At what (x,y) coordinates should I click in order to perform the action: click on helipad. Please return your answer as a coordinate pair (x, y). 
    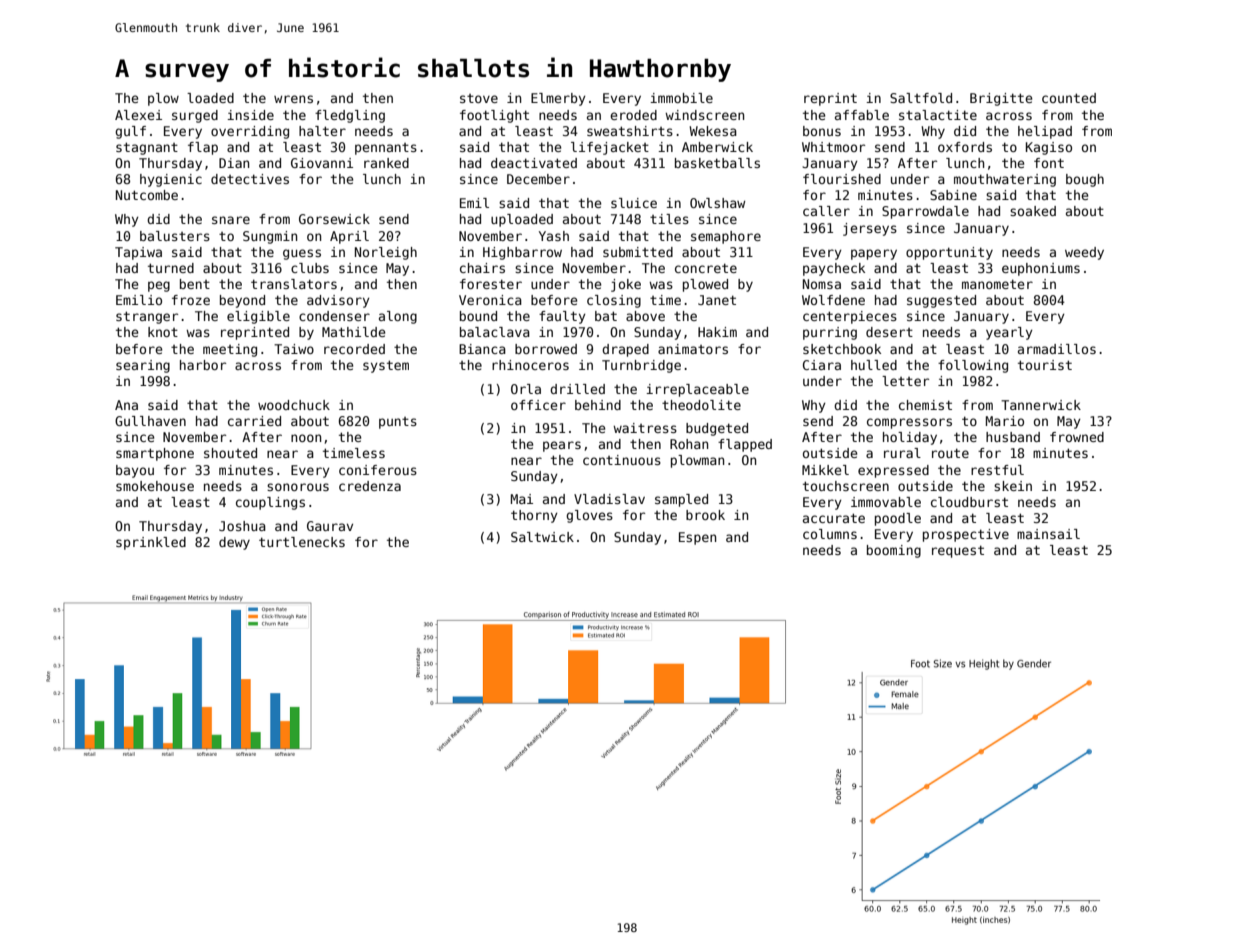
    Looking at the image, I should click on (1045, 132).
